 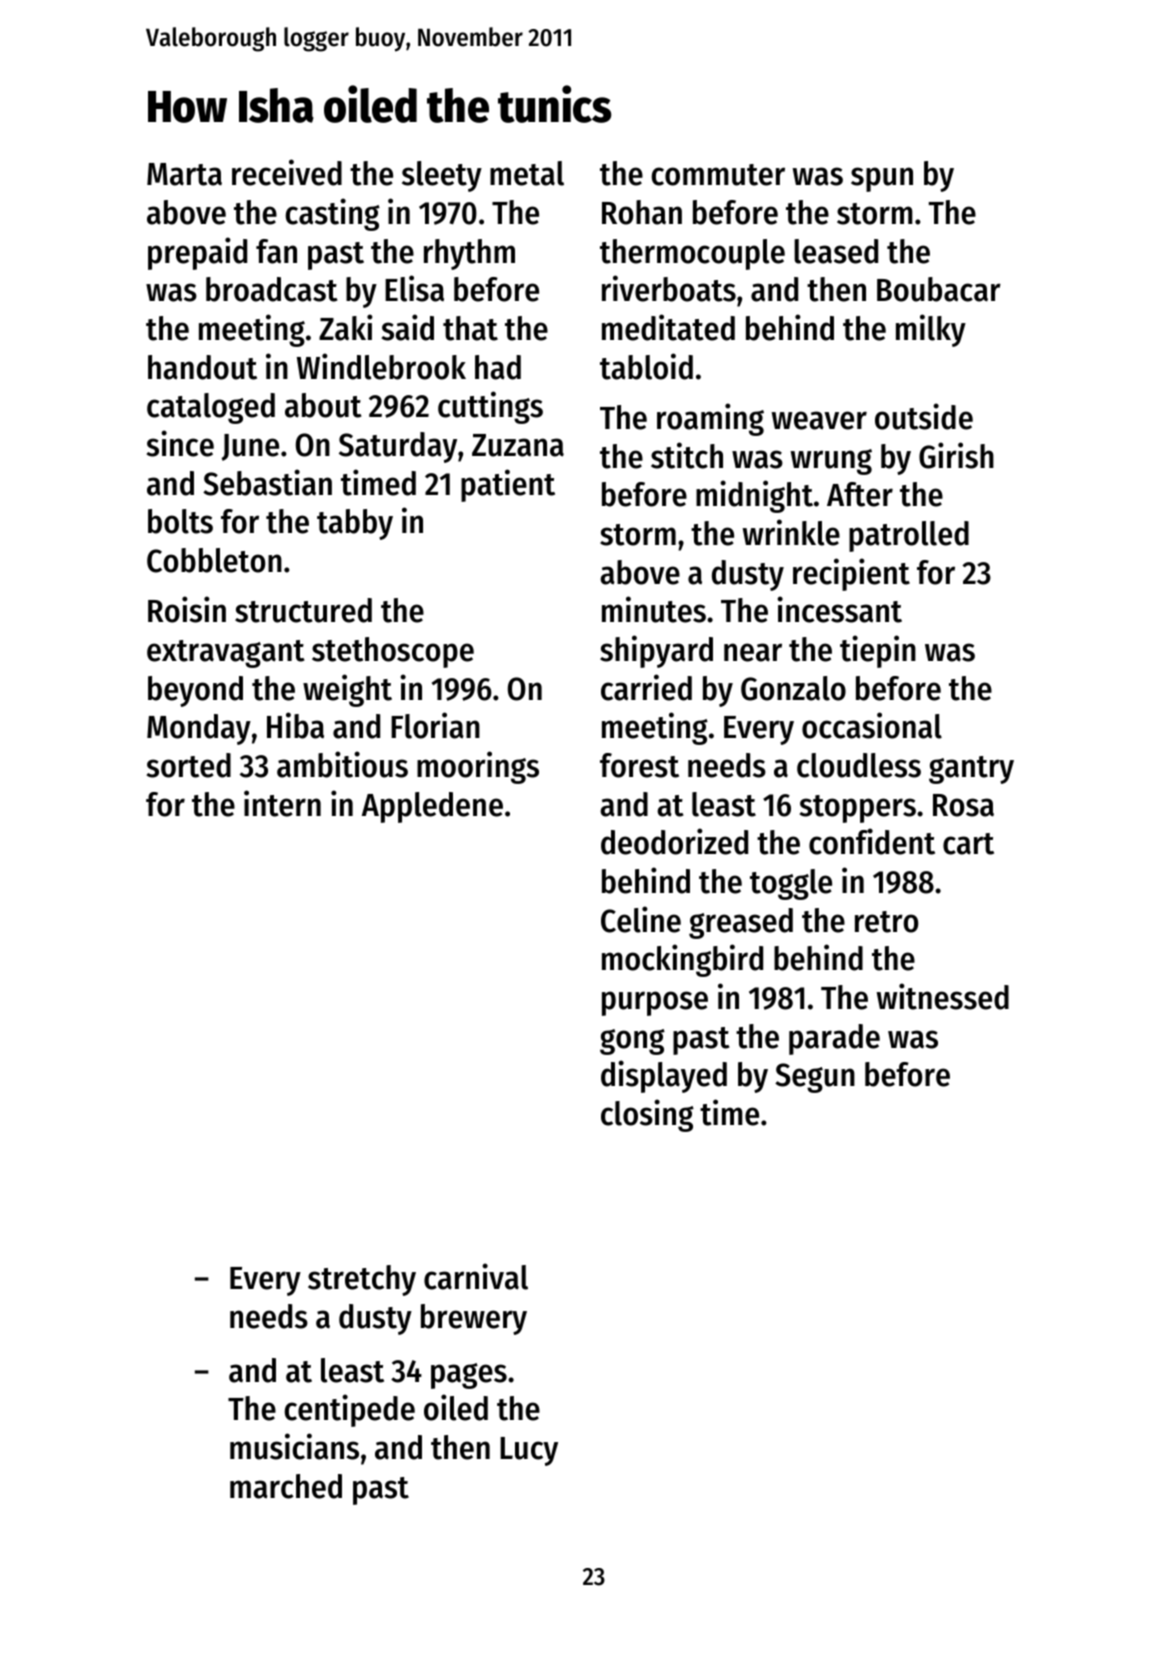 What do you see at coordinates (872, 841) in the screenshot?
I see `confident` at bounding box center [872, 841].
